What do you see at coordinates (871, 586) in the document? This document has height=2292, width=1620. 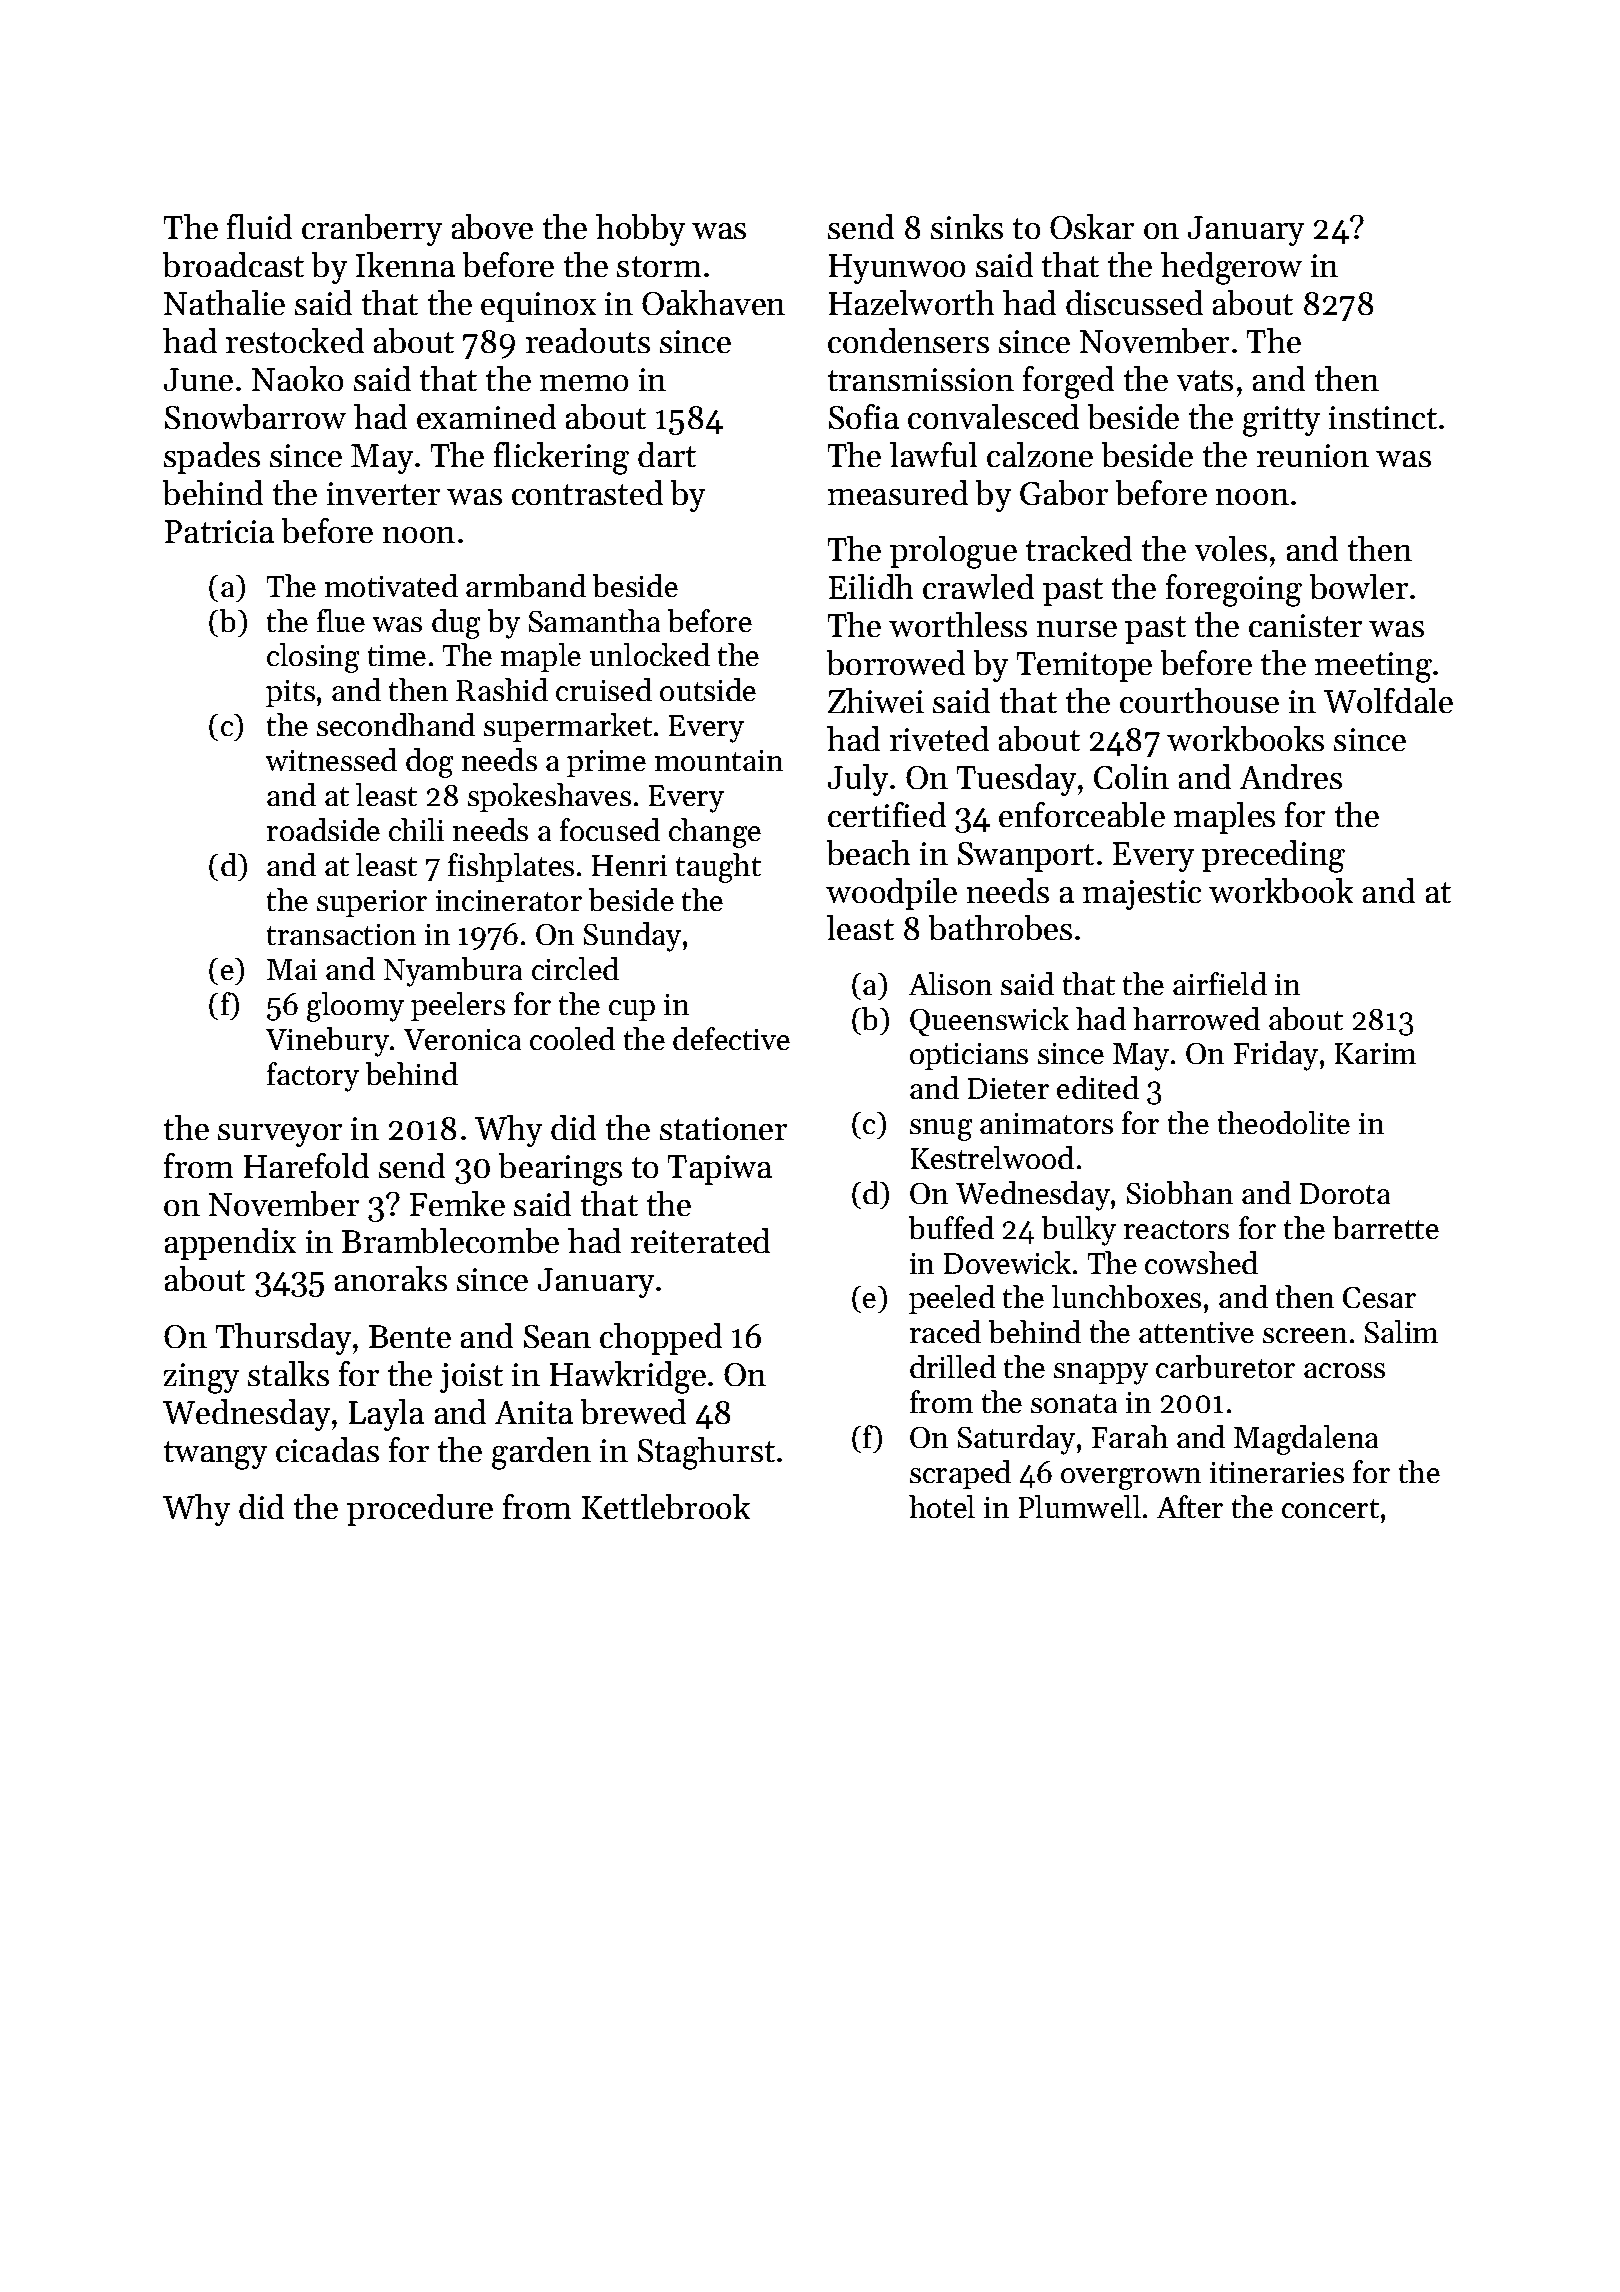 I see `Eilidh` at bounding box center [871, 586].
